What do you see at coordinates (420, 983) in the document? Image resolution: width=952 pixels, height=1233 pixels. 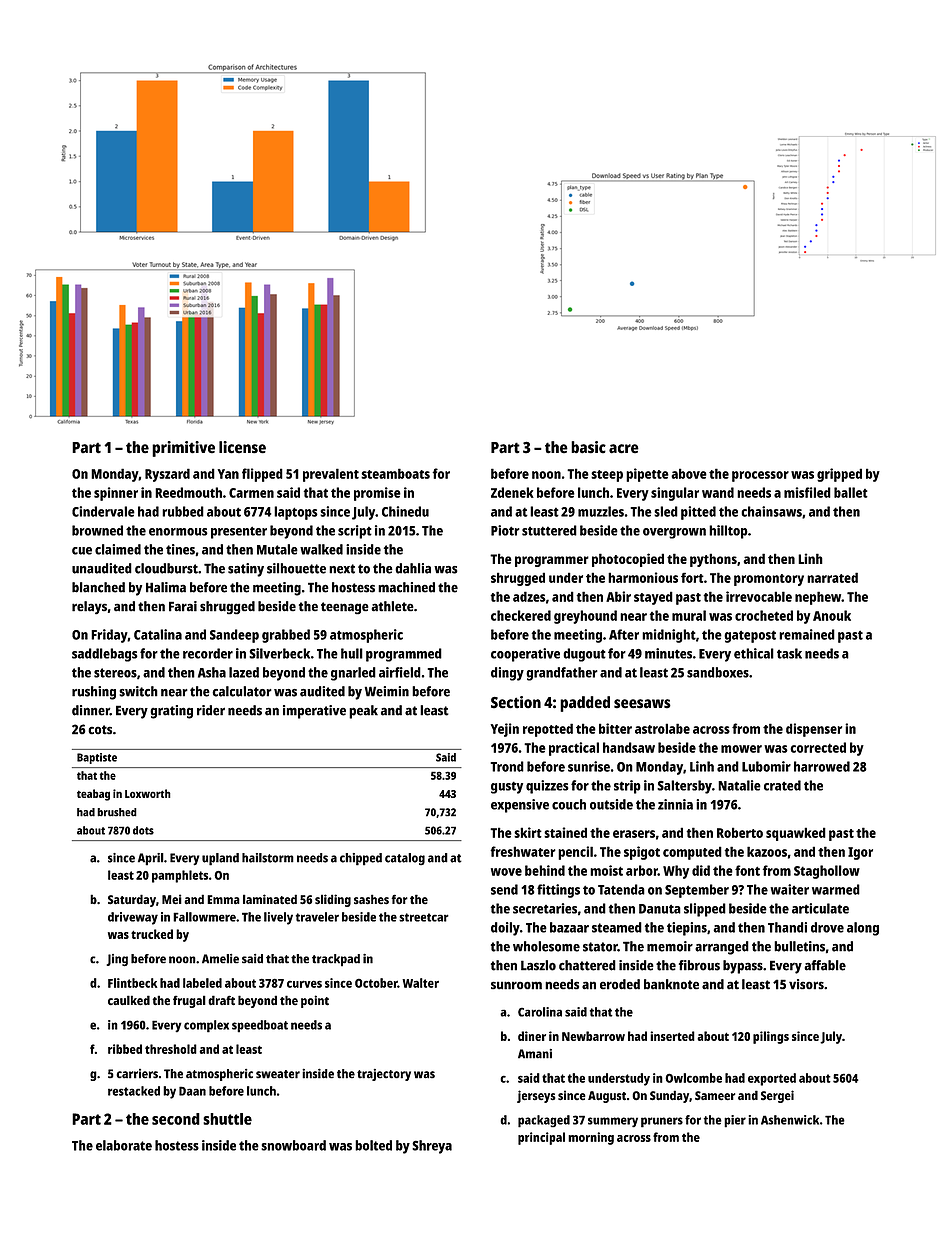 I see `Walter` at bounding box center [420, 983].
